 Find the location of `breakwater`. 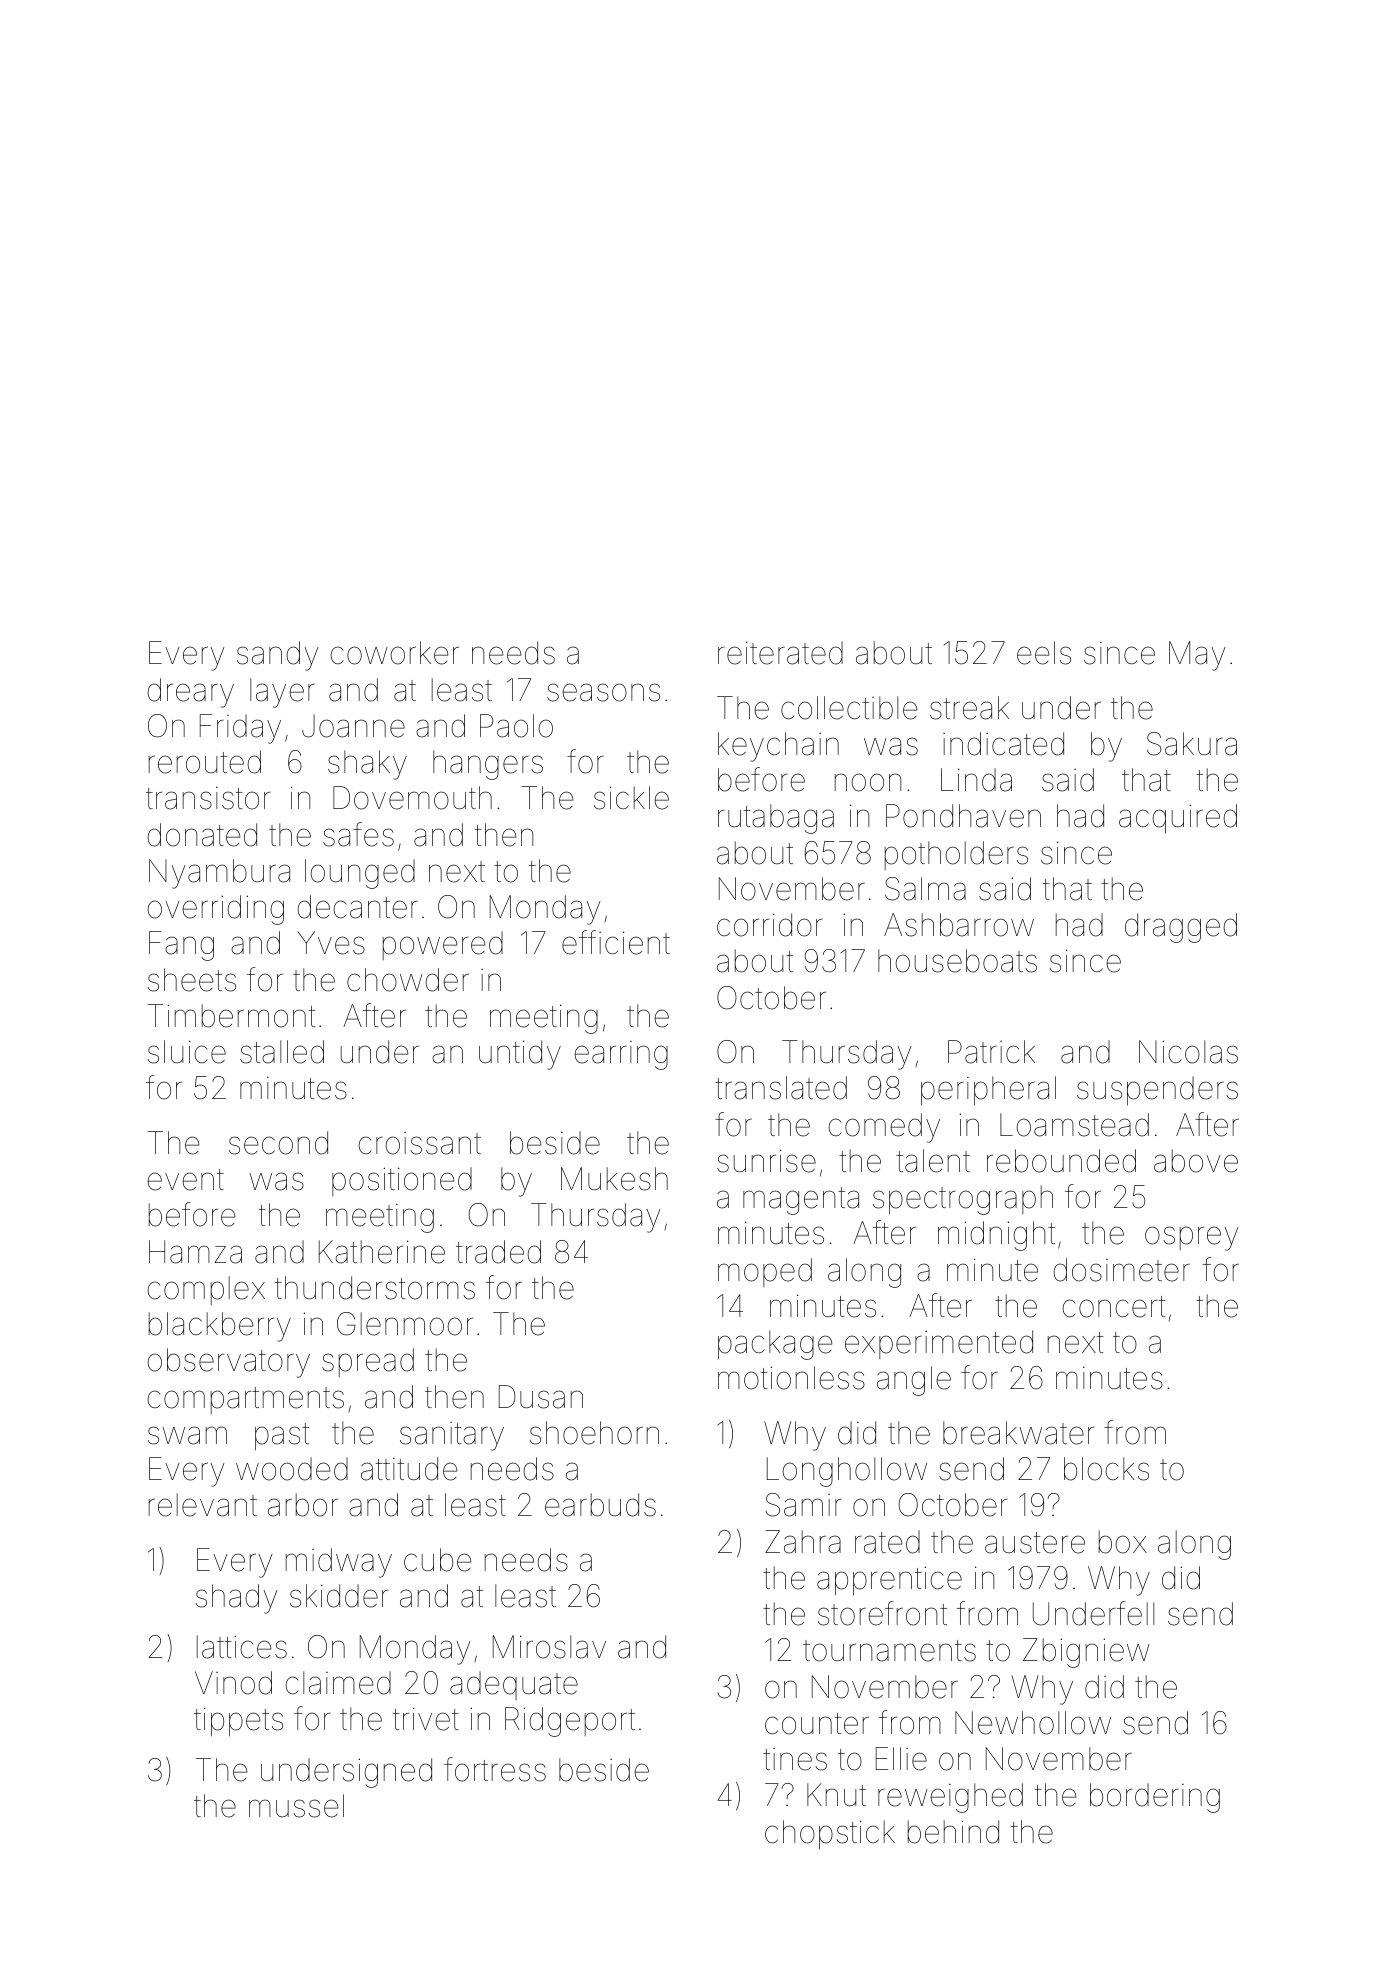

breakwater is located at coordinates (1018, 1433).
